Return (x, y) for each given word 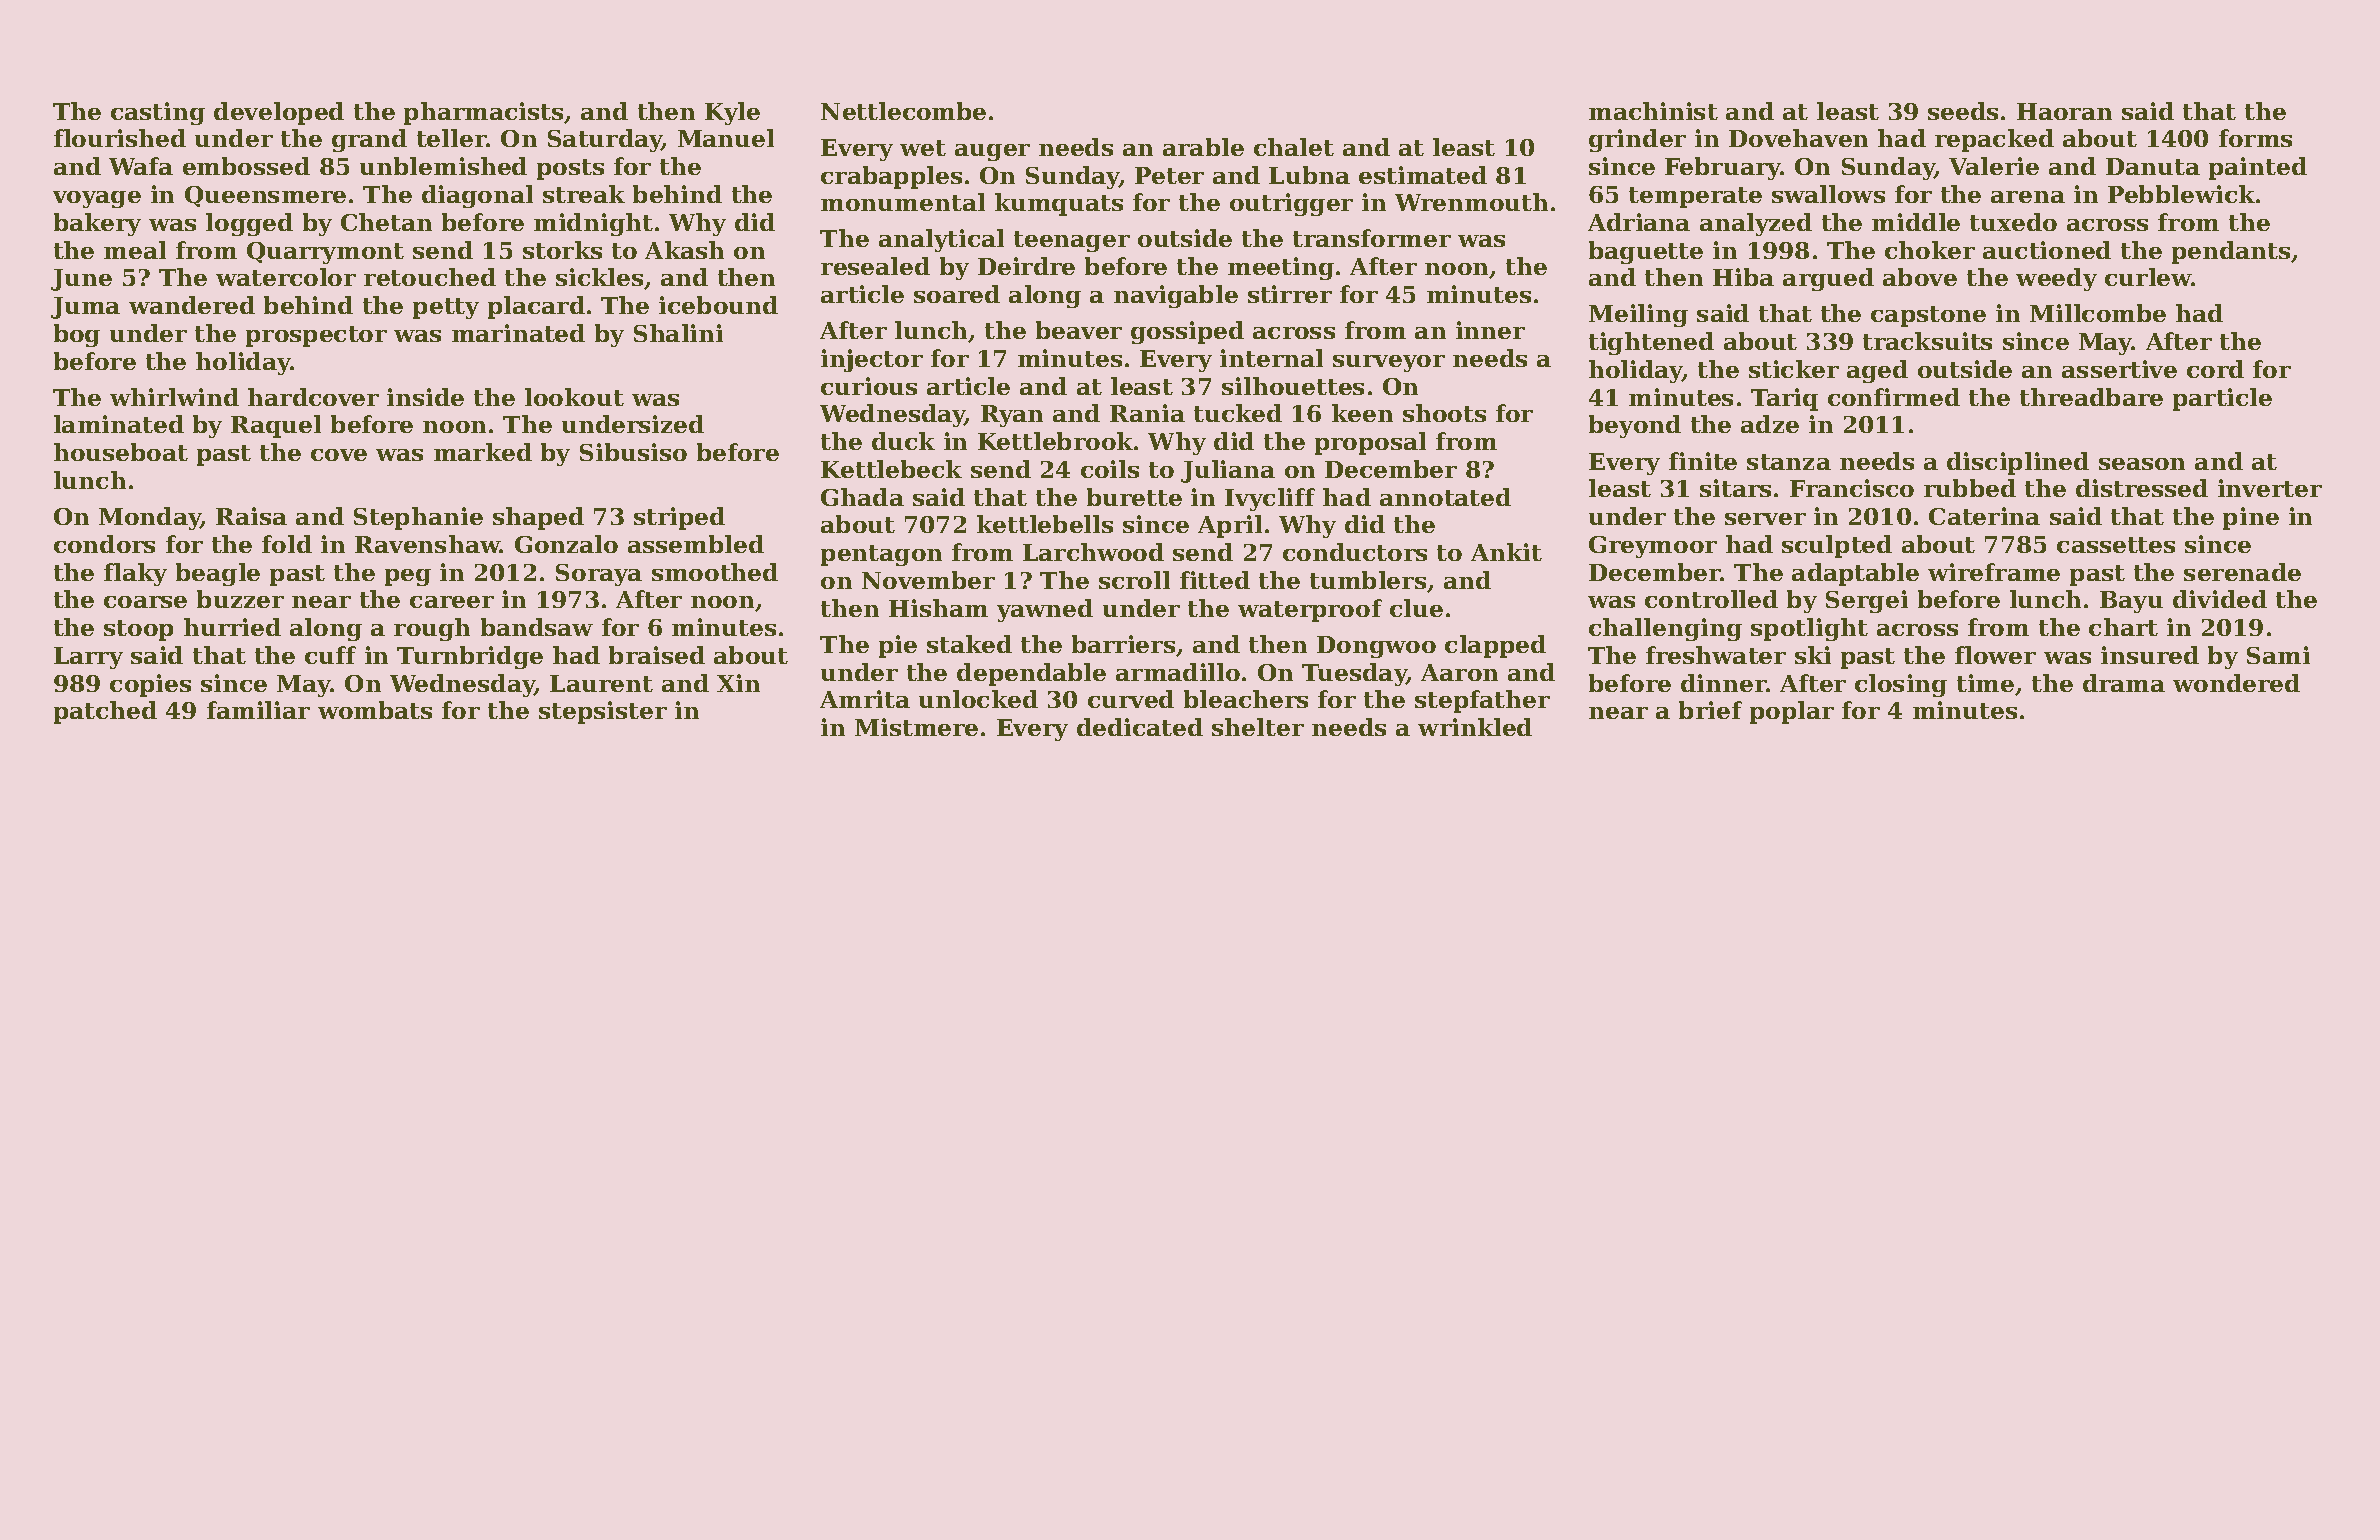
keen (1362, 413)
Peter (1169, 175)
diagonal (477, 196)
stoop (138, 630)
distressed (2142, 488)
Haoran (2064, 111)
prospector (316, 336)
